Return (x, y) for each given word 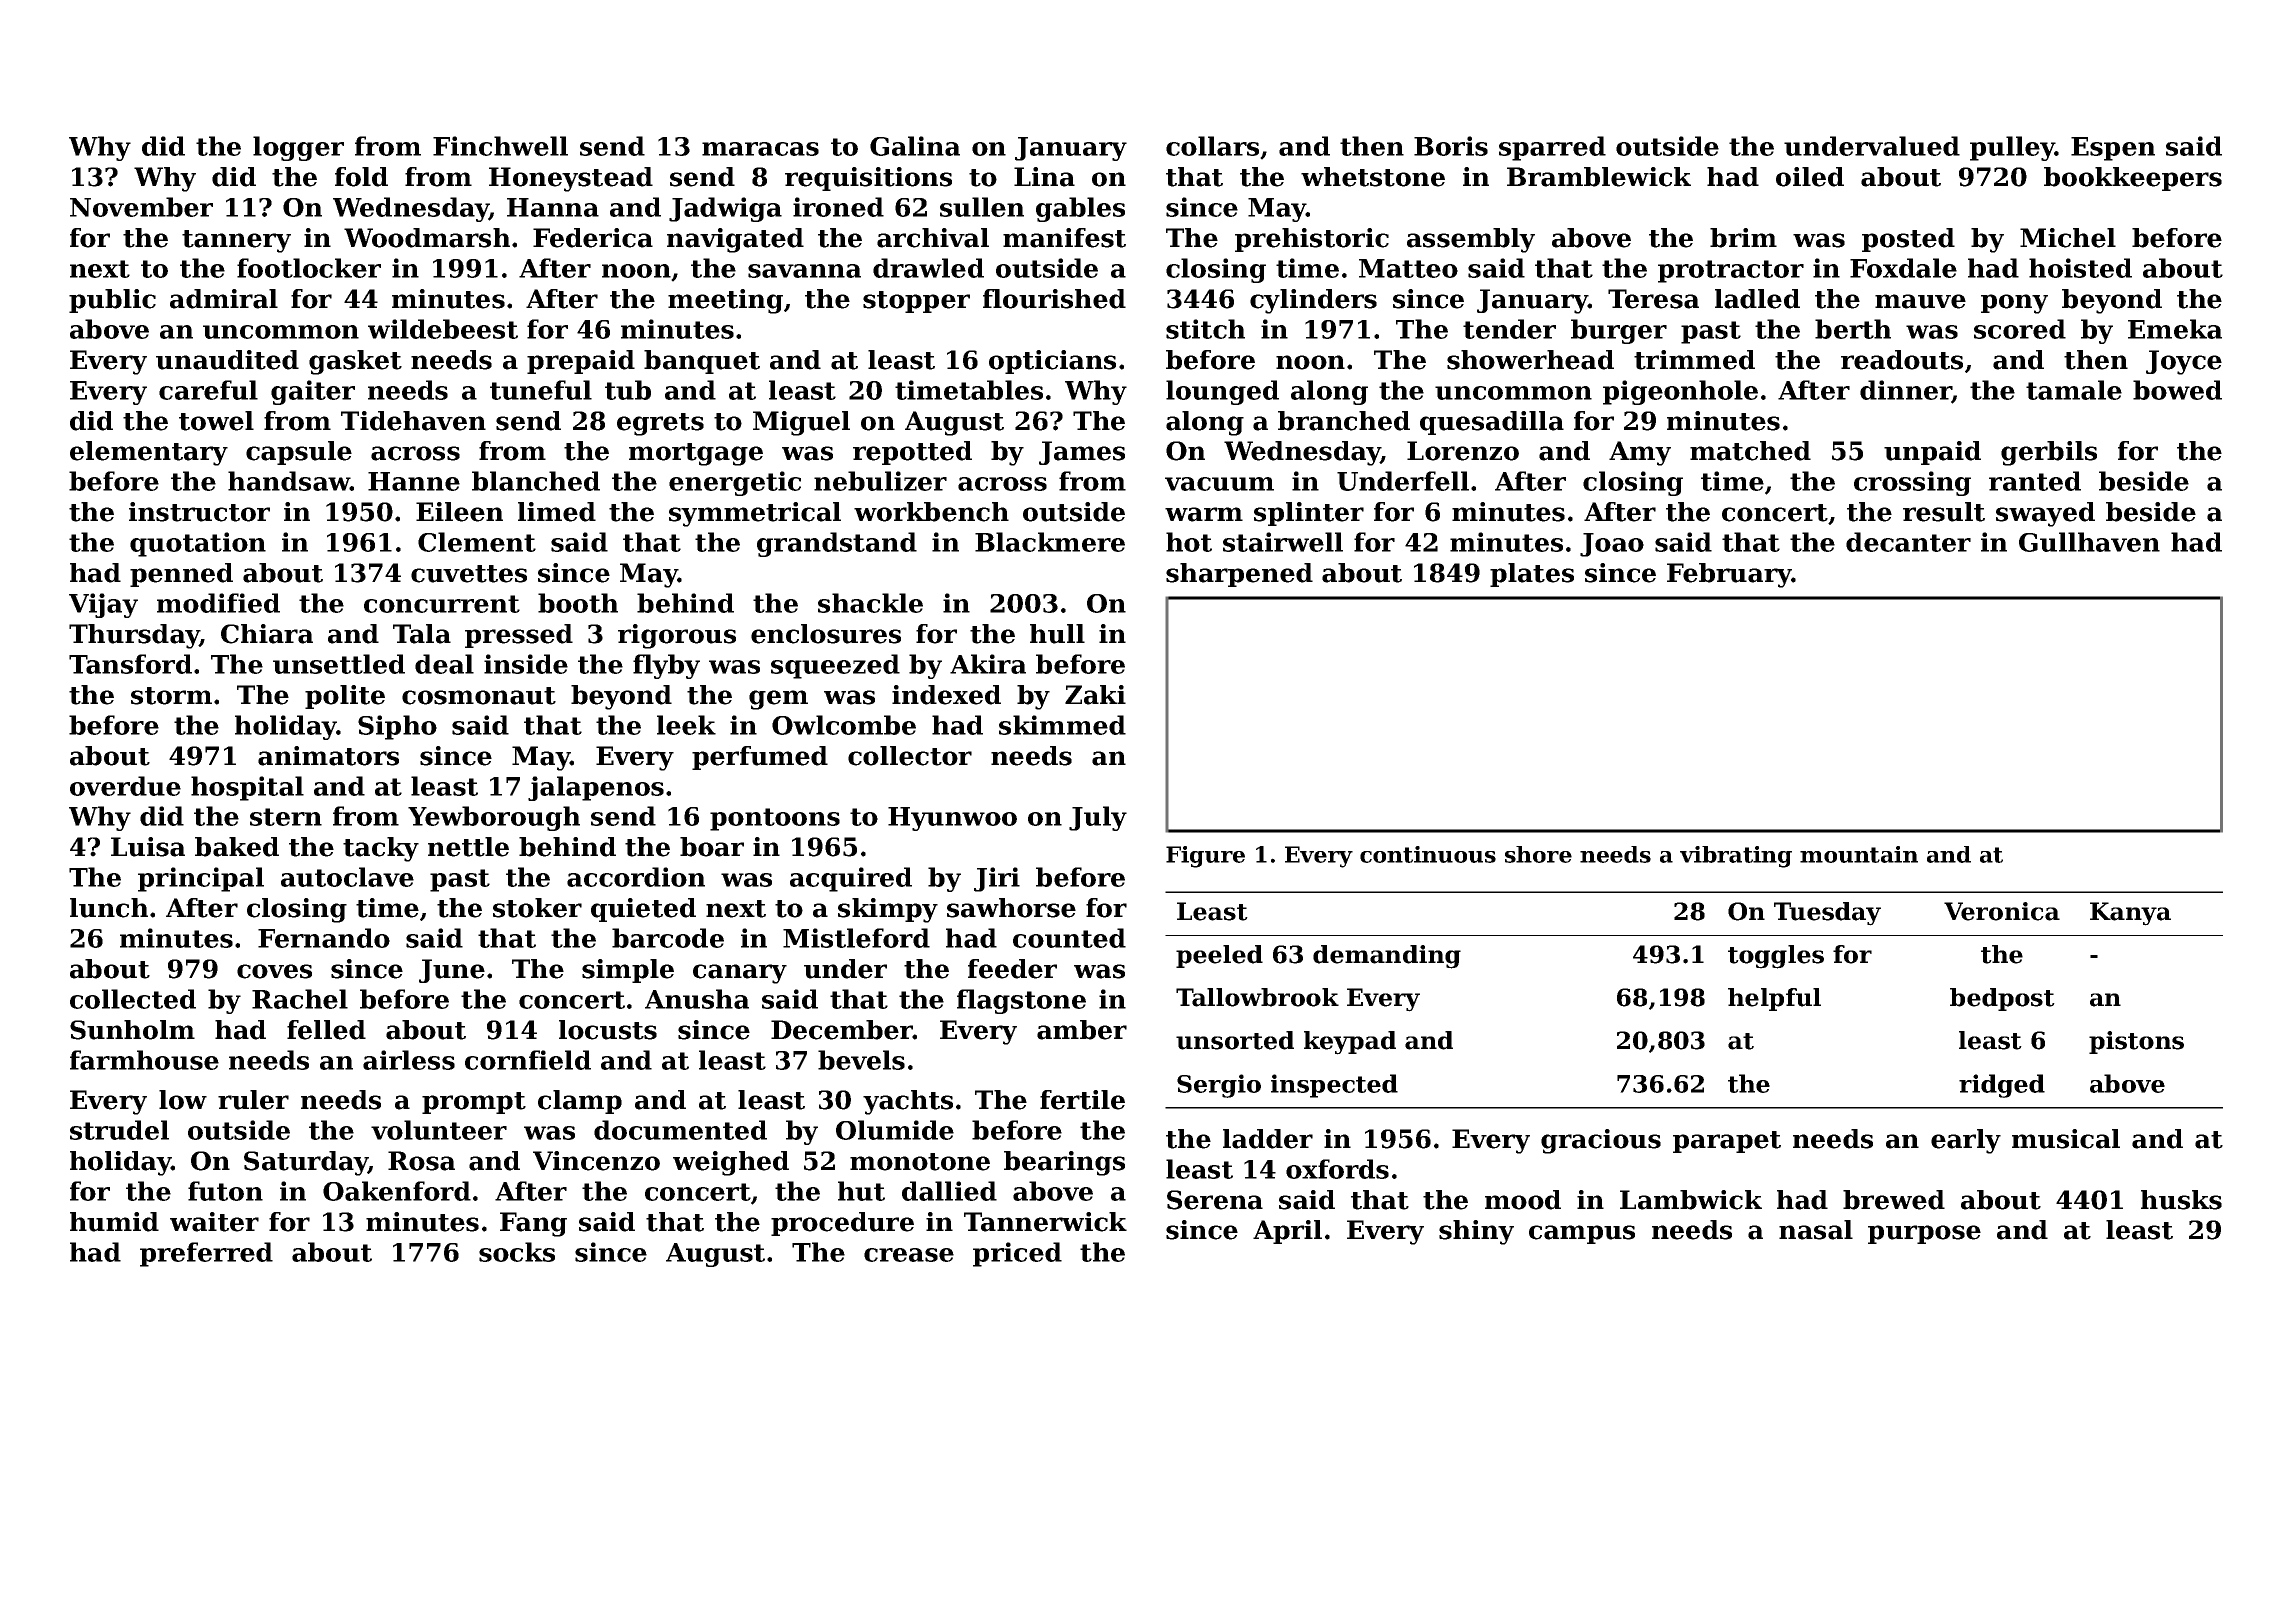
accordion (636, 877)
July (1098, 818)
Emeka (2175, 329)
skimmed (1062, 725)
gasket (355, 362)
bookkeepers (2133, 179)
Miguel (801, 423)
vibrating (1736, 857)
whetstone (1373, 177)
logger (298, 148)
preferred (206, 1254)
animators (328, 756)
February (1729, 575)
